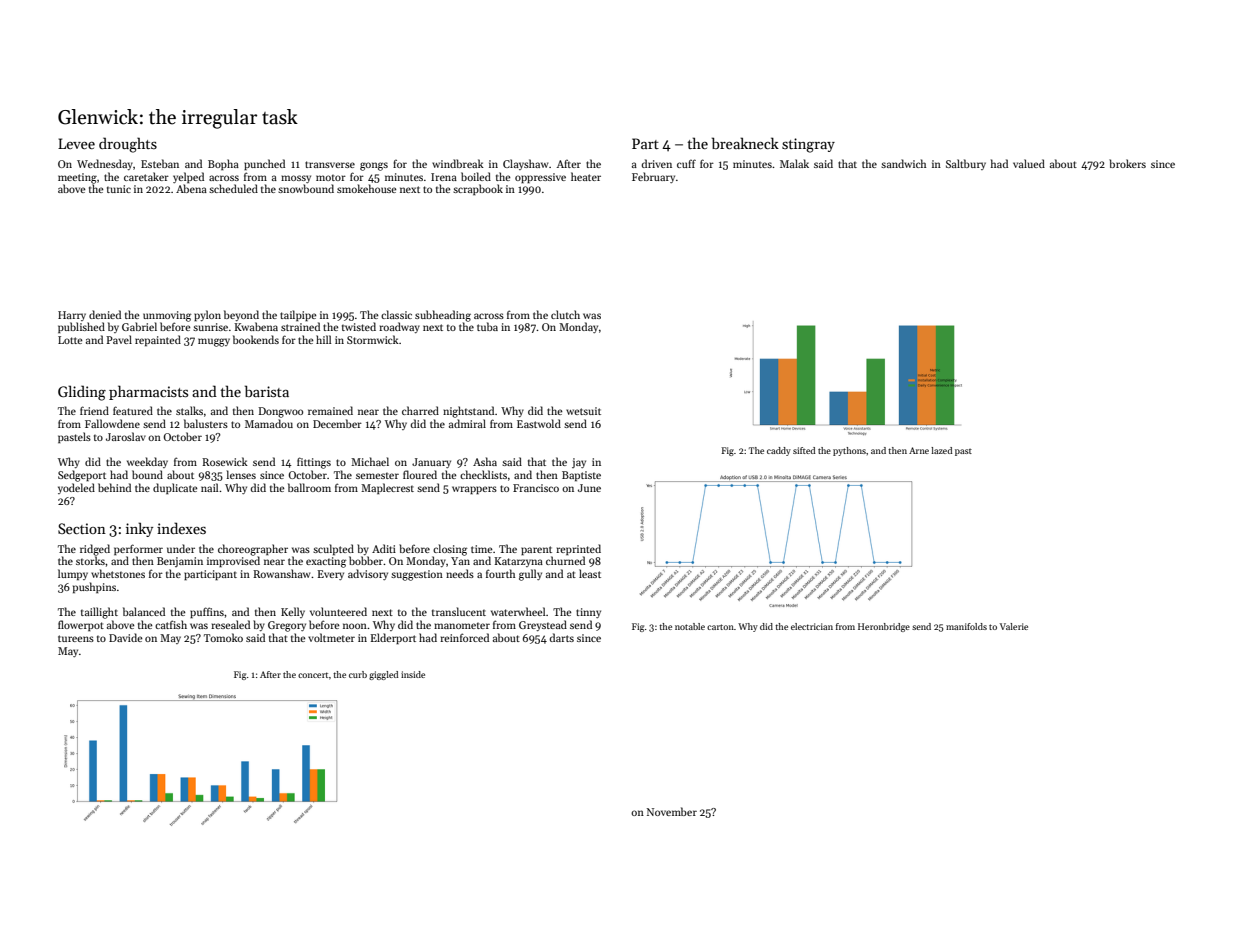  What do you see at coordinates (919, 450) in the screenshot?
I see `Arne` at bounding box center [919, 450].
